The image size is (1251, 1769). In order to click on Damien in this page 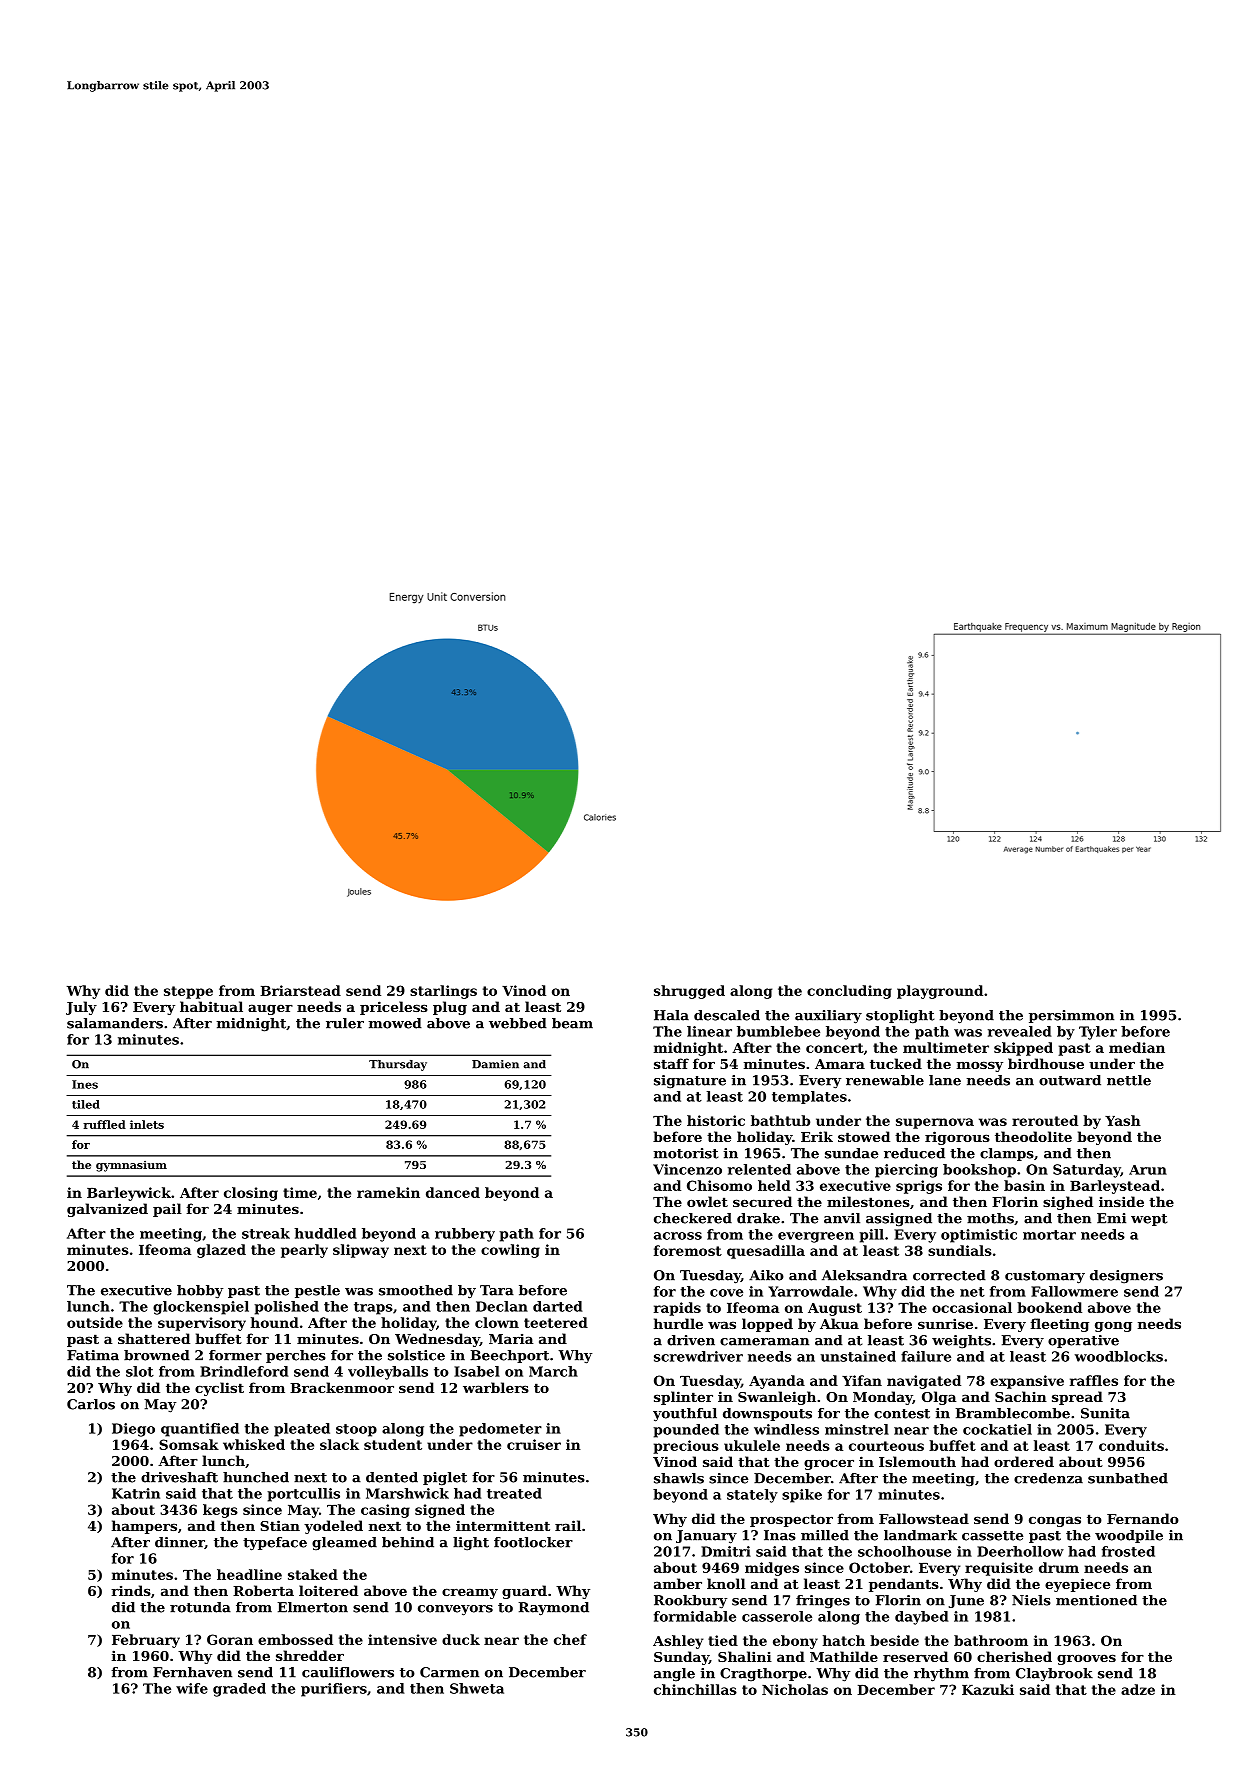, I will do `click(495, 1064)`.
